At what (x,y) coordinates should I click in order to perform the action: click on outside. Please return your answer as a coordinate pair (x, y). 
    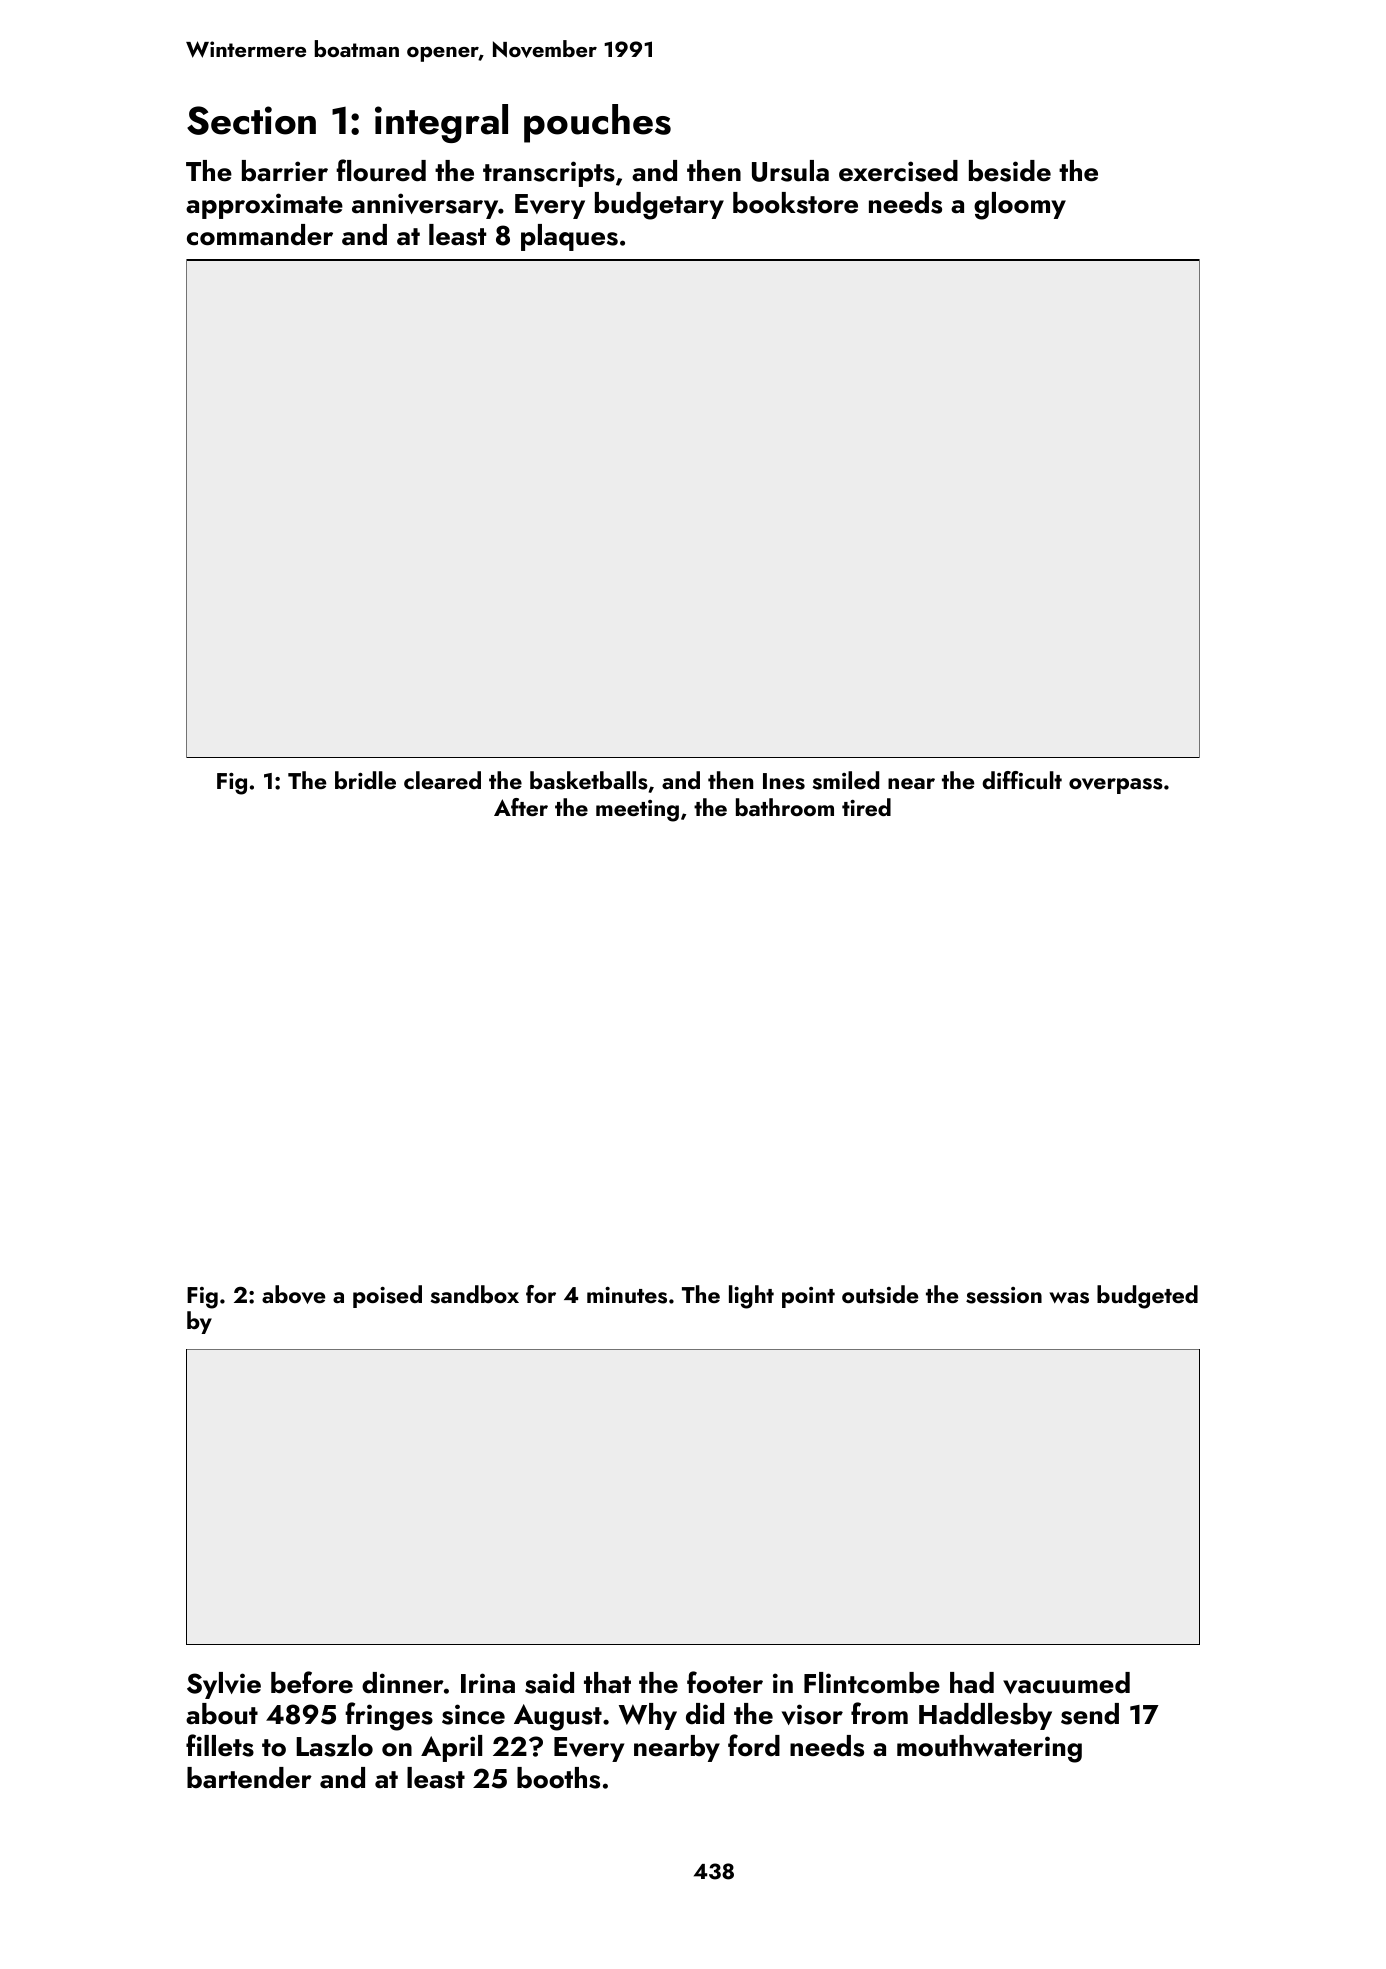
    Looking at the image, I should click on (880, 1294).
